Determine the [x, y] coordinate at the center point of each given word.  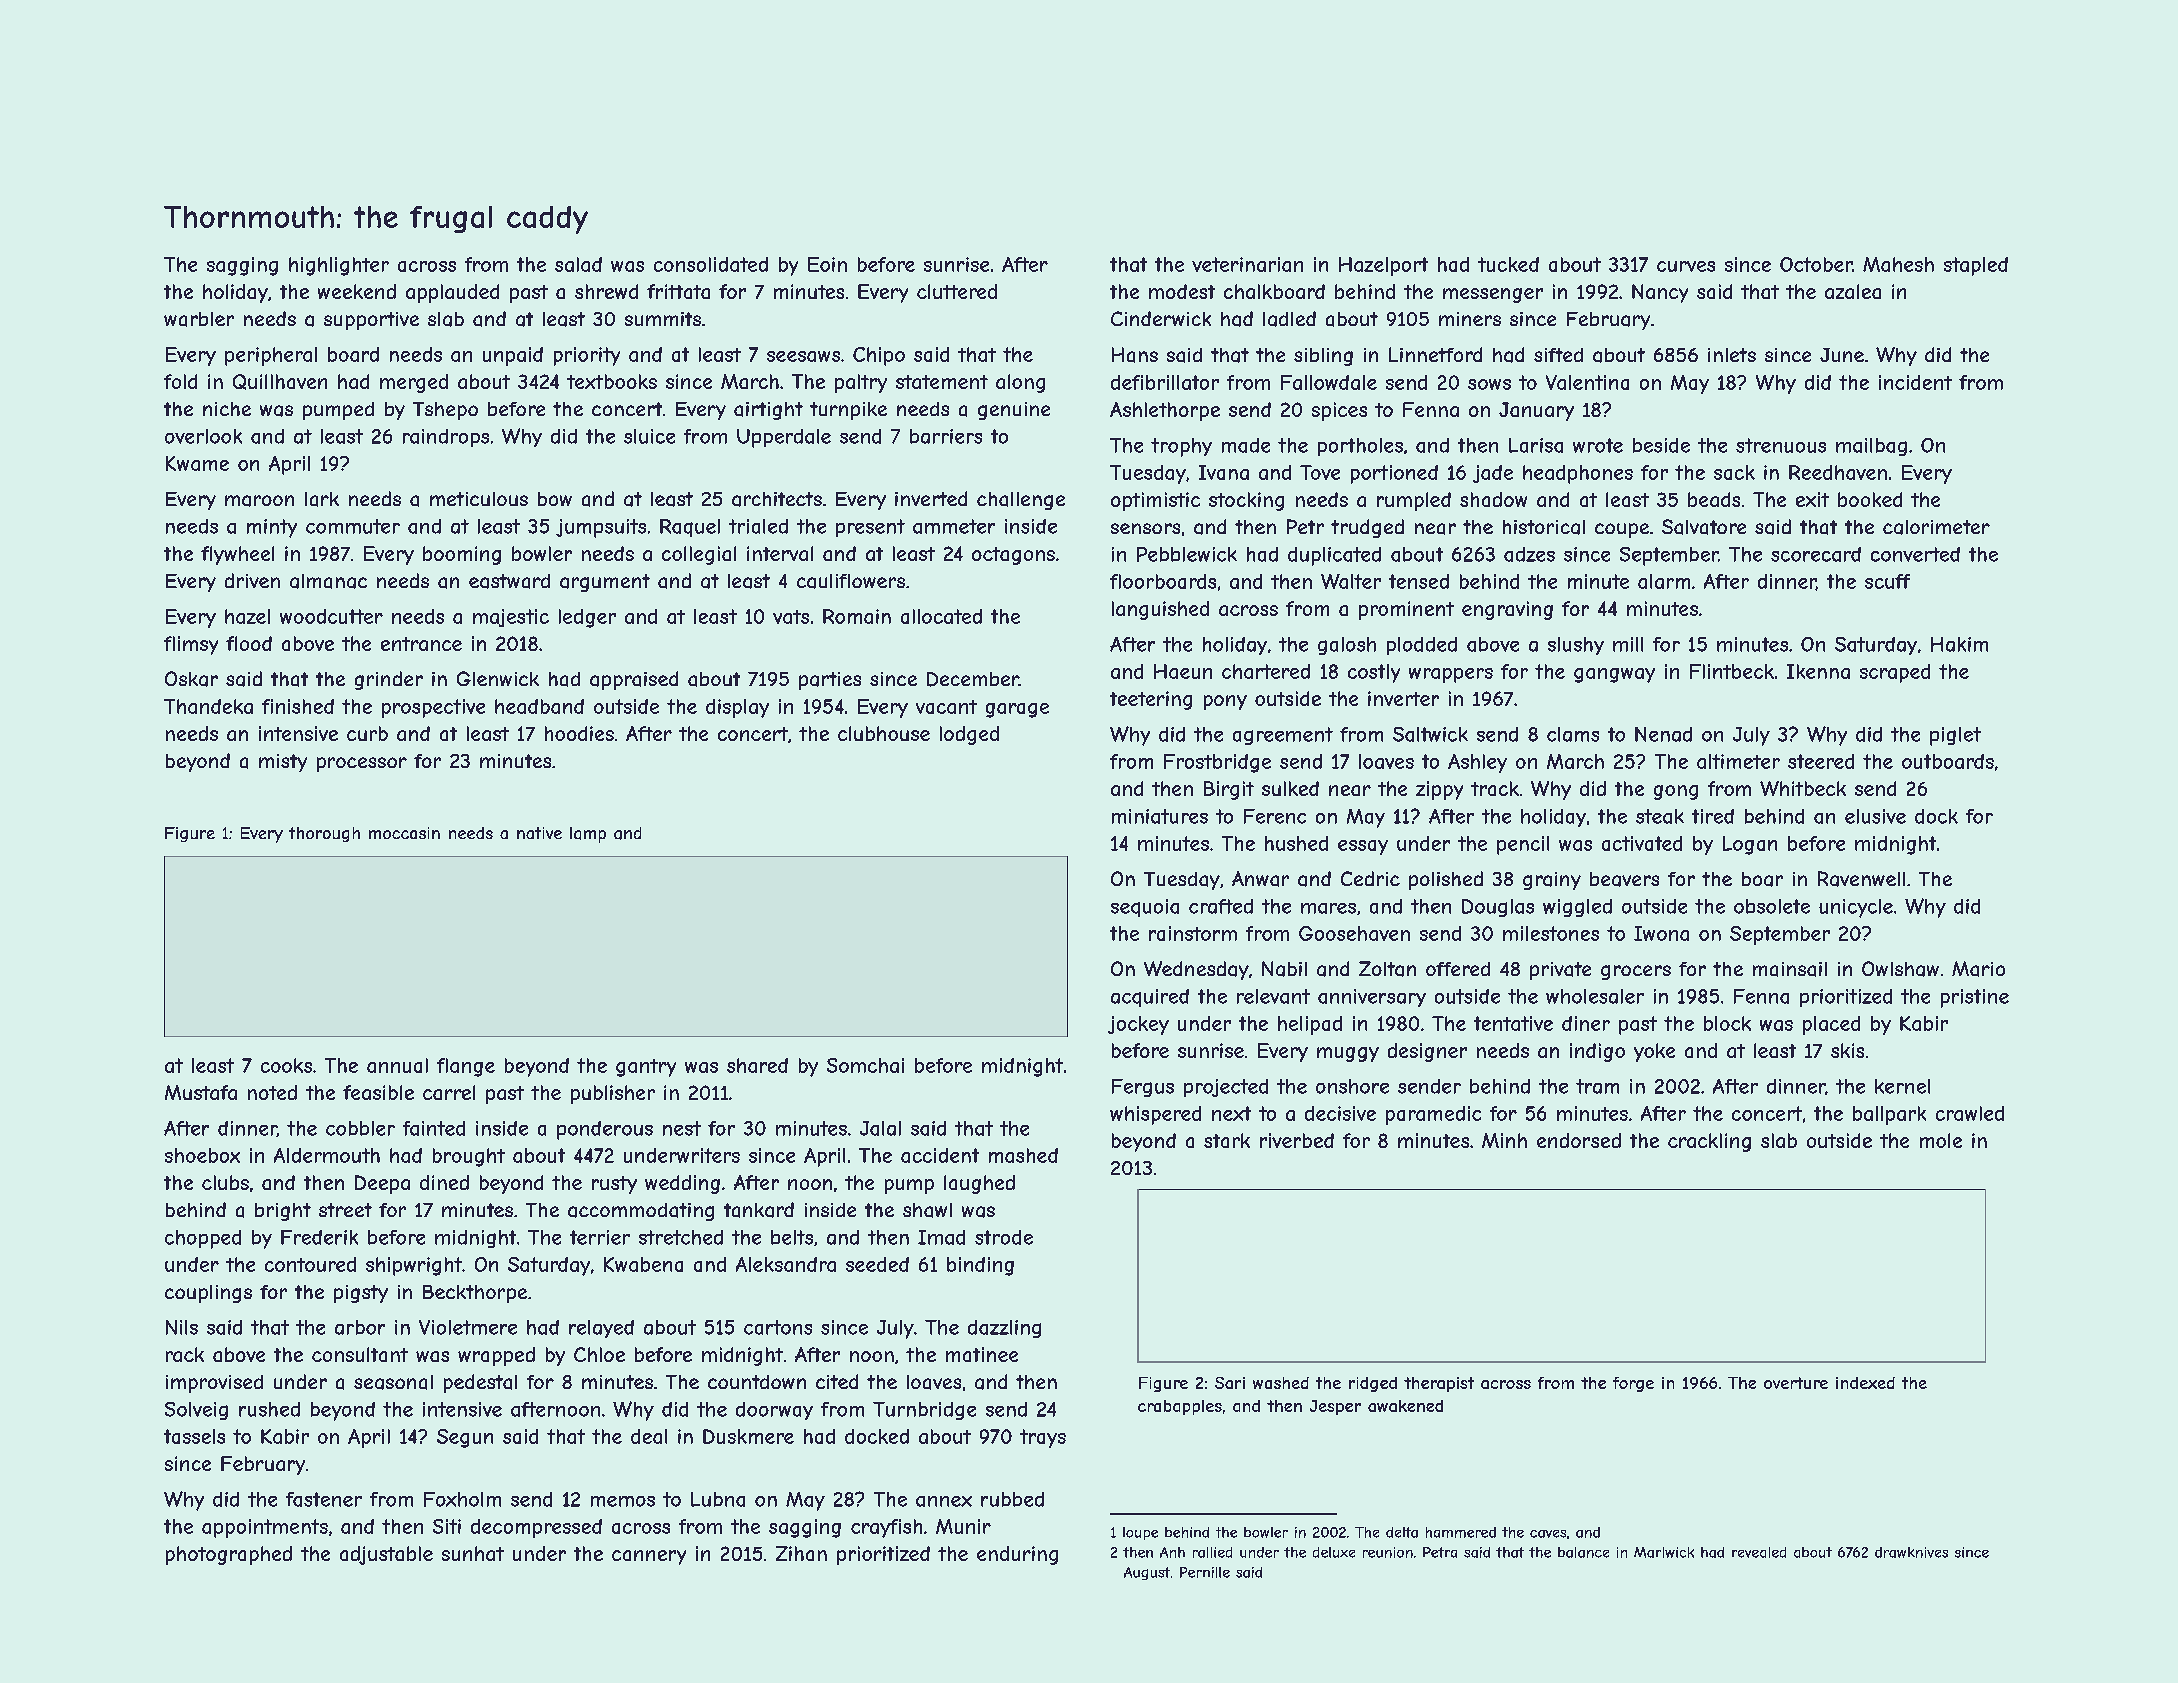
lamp [588, 835]
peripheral [271, 356]
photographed [229, 1555]
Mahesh [1898, 264]
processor [362, 764]
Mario [1978, 969]
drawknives [1911, 1552]
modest [1182, 291]
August [1147, 1573]
